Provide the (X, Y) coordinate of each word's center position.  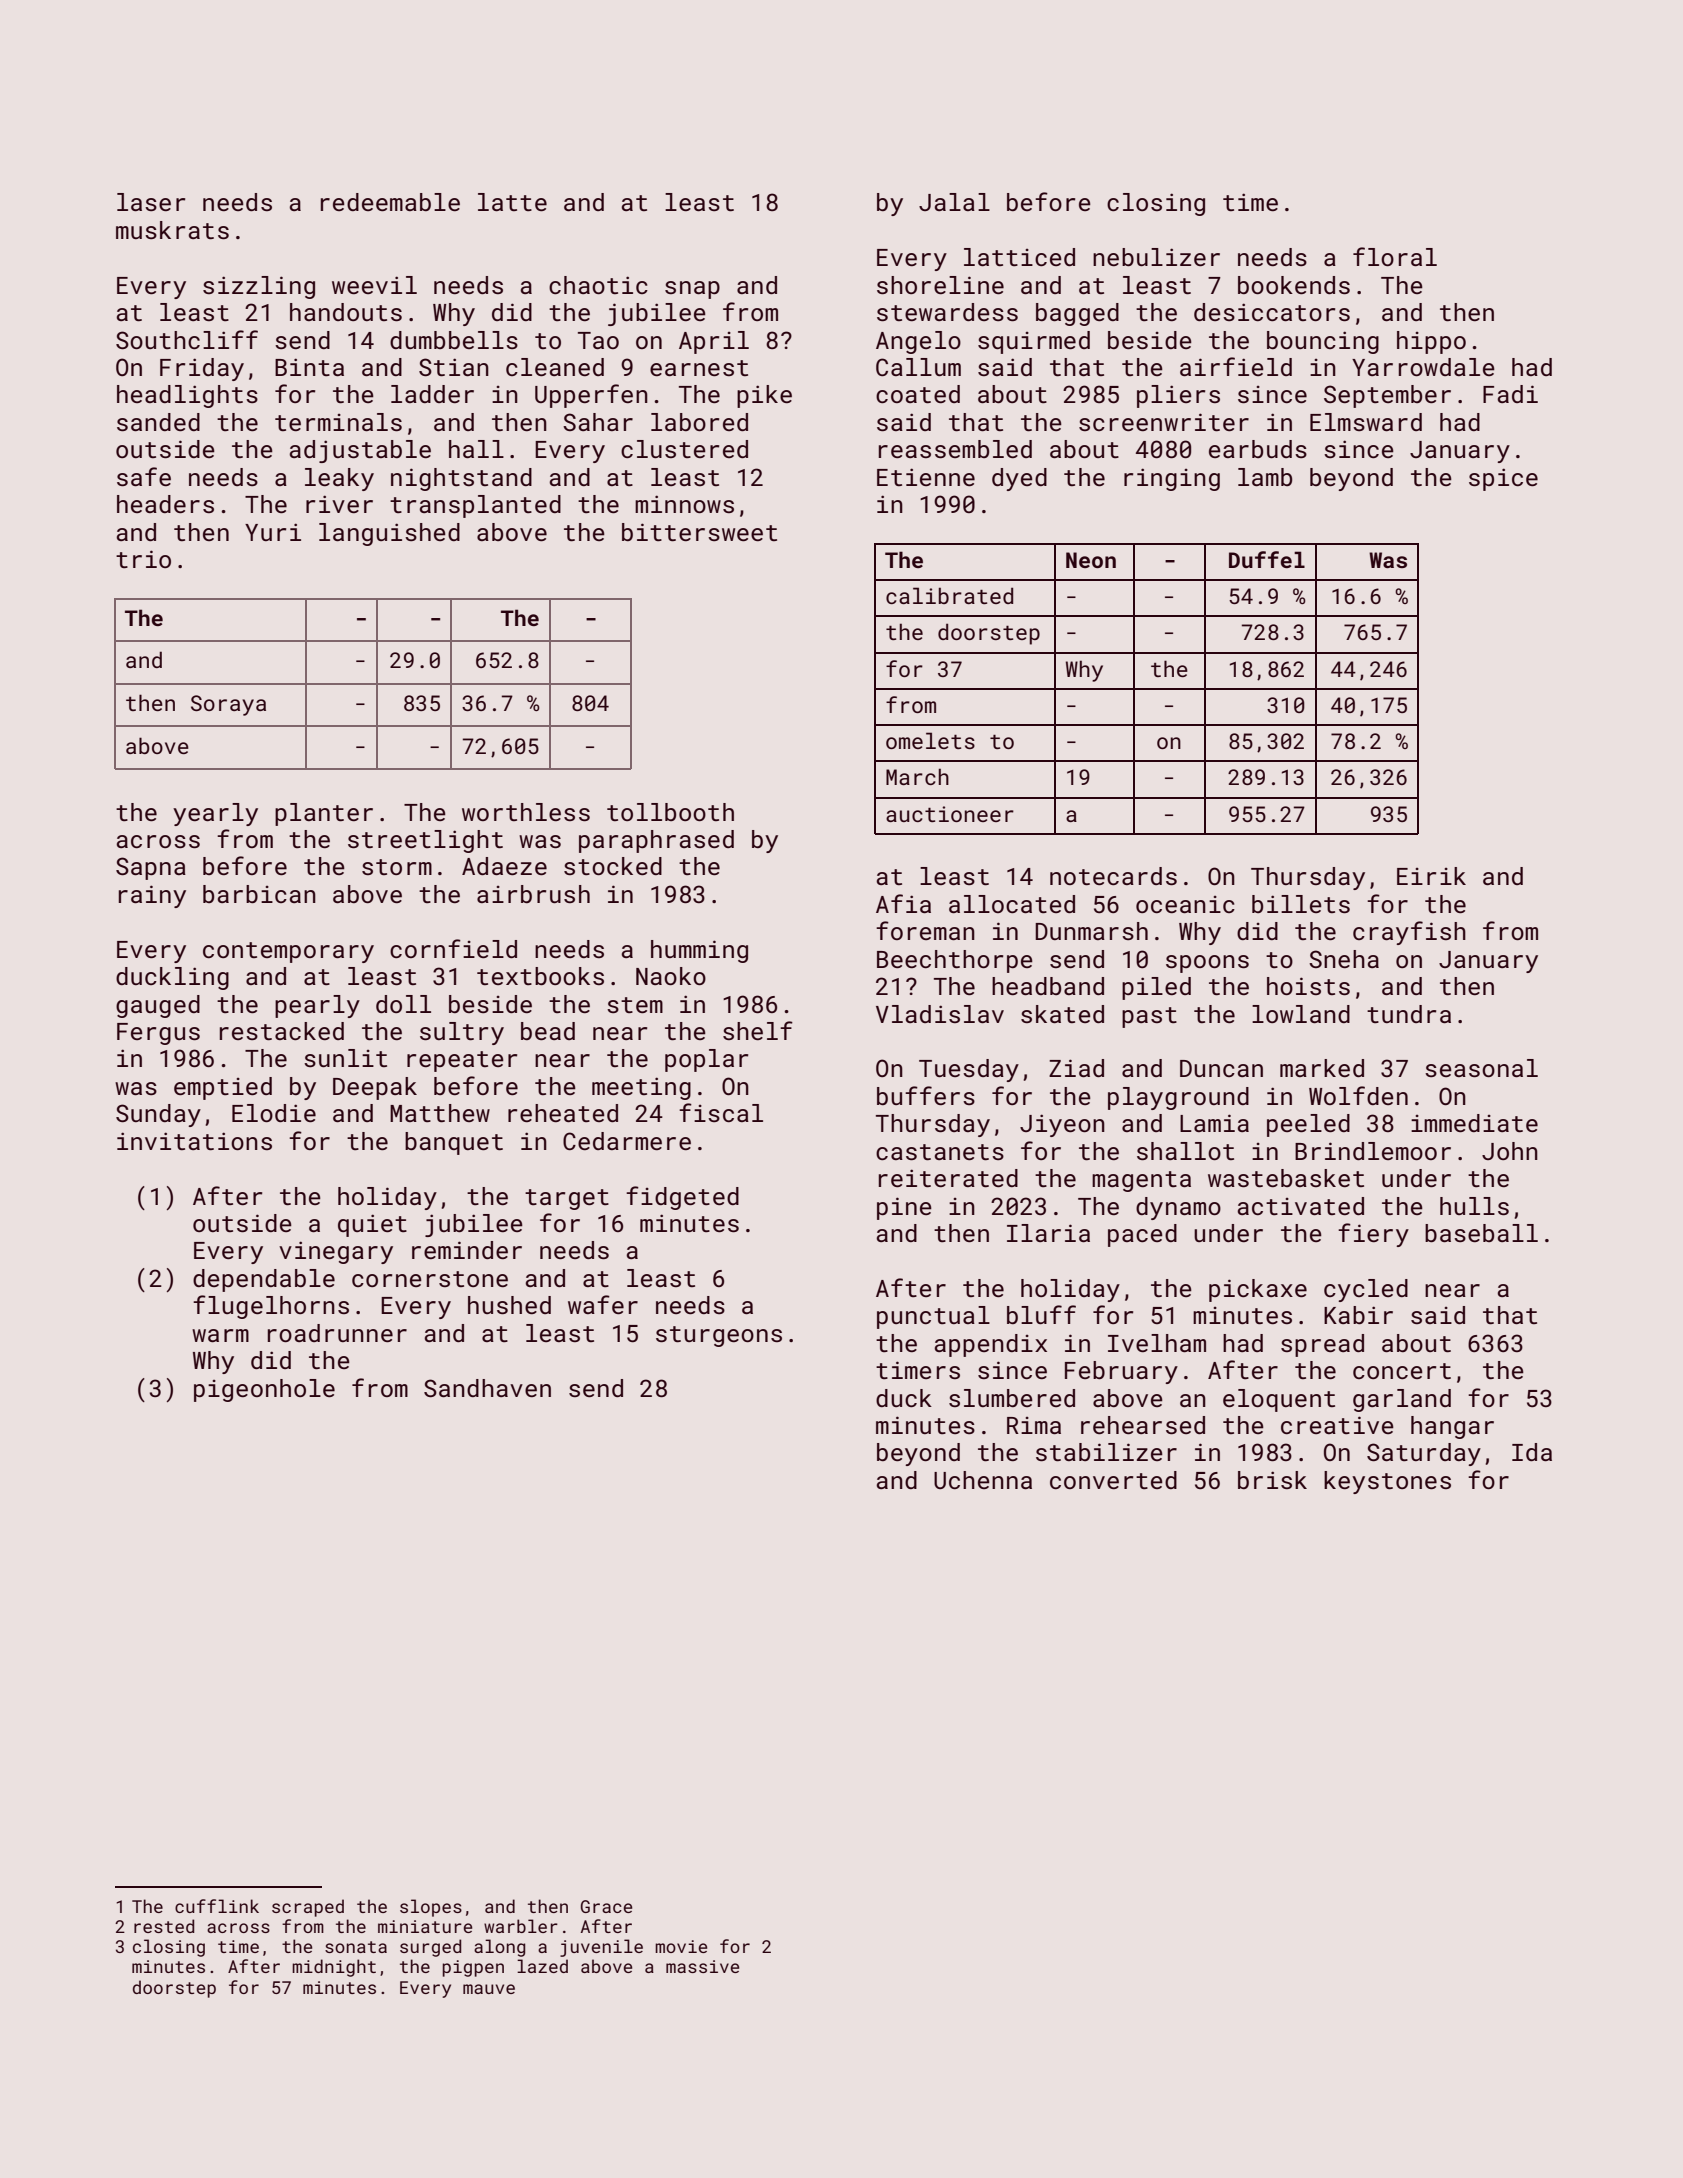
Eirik (1431, 876)
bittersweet (699, 532)
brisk (1272, 1480)
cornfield (453, 948)
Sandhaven (487, 1388)
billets (1301, 904)
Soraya (228, 705)
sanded (158, 422)
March (917, 776)
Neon (1091, 560)
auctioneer (950, 814)
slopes (431, 1908)
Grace (606, 1906)
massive (702, 1966)
